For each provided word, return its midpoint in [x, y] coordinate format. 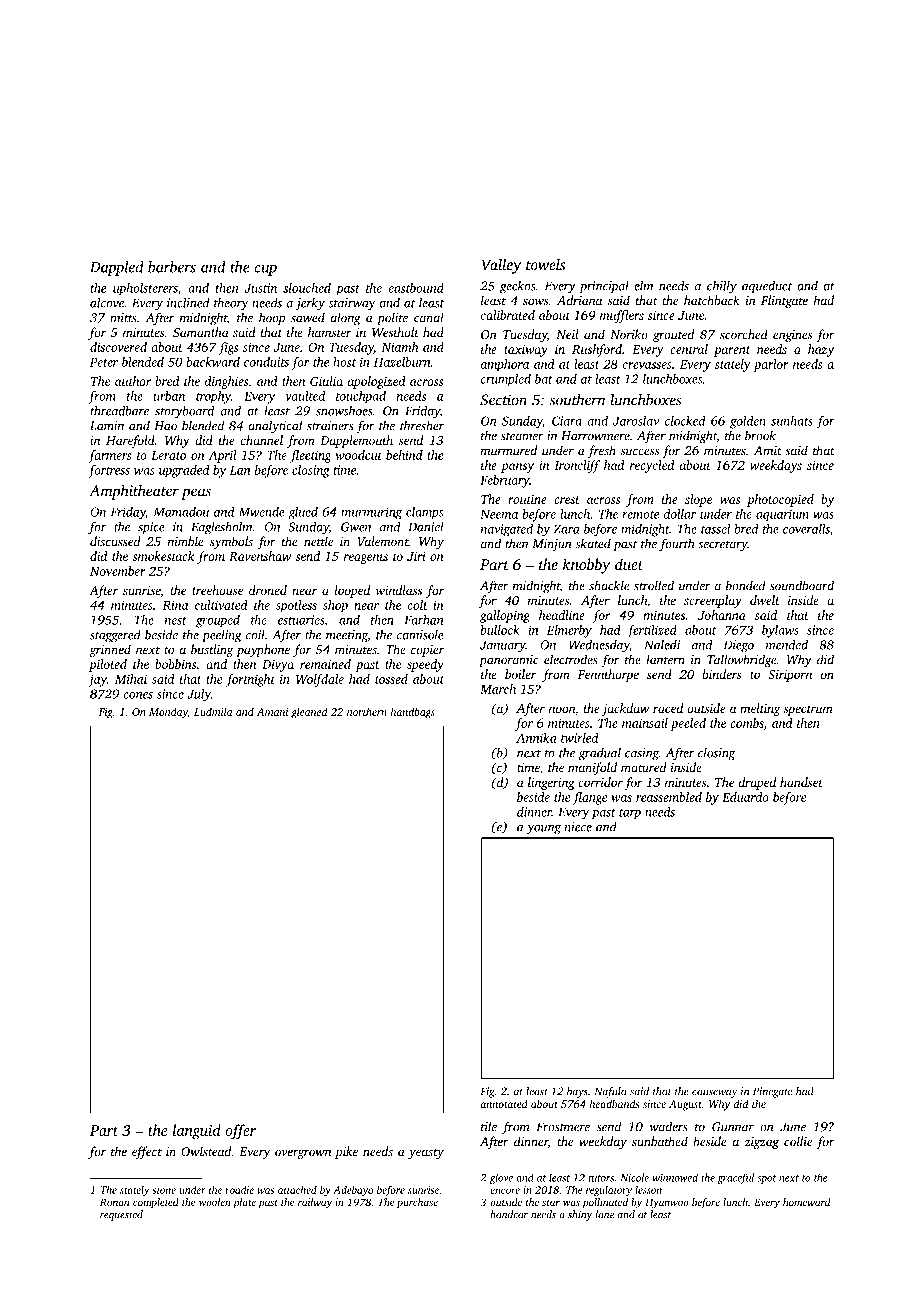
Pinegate [772, 1092]
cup [266, 270]
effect [147, 1152]
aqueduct [767, 287]
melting [760, 709]
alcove [107, 302]
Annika [536, 738]
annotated [504, 1104]
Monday [168, 713]
